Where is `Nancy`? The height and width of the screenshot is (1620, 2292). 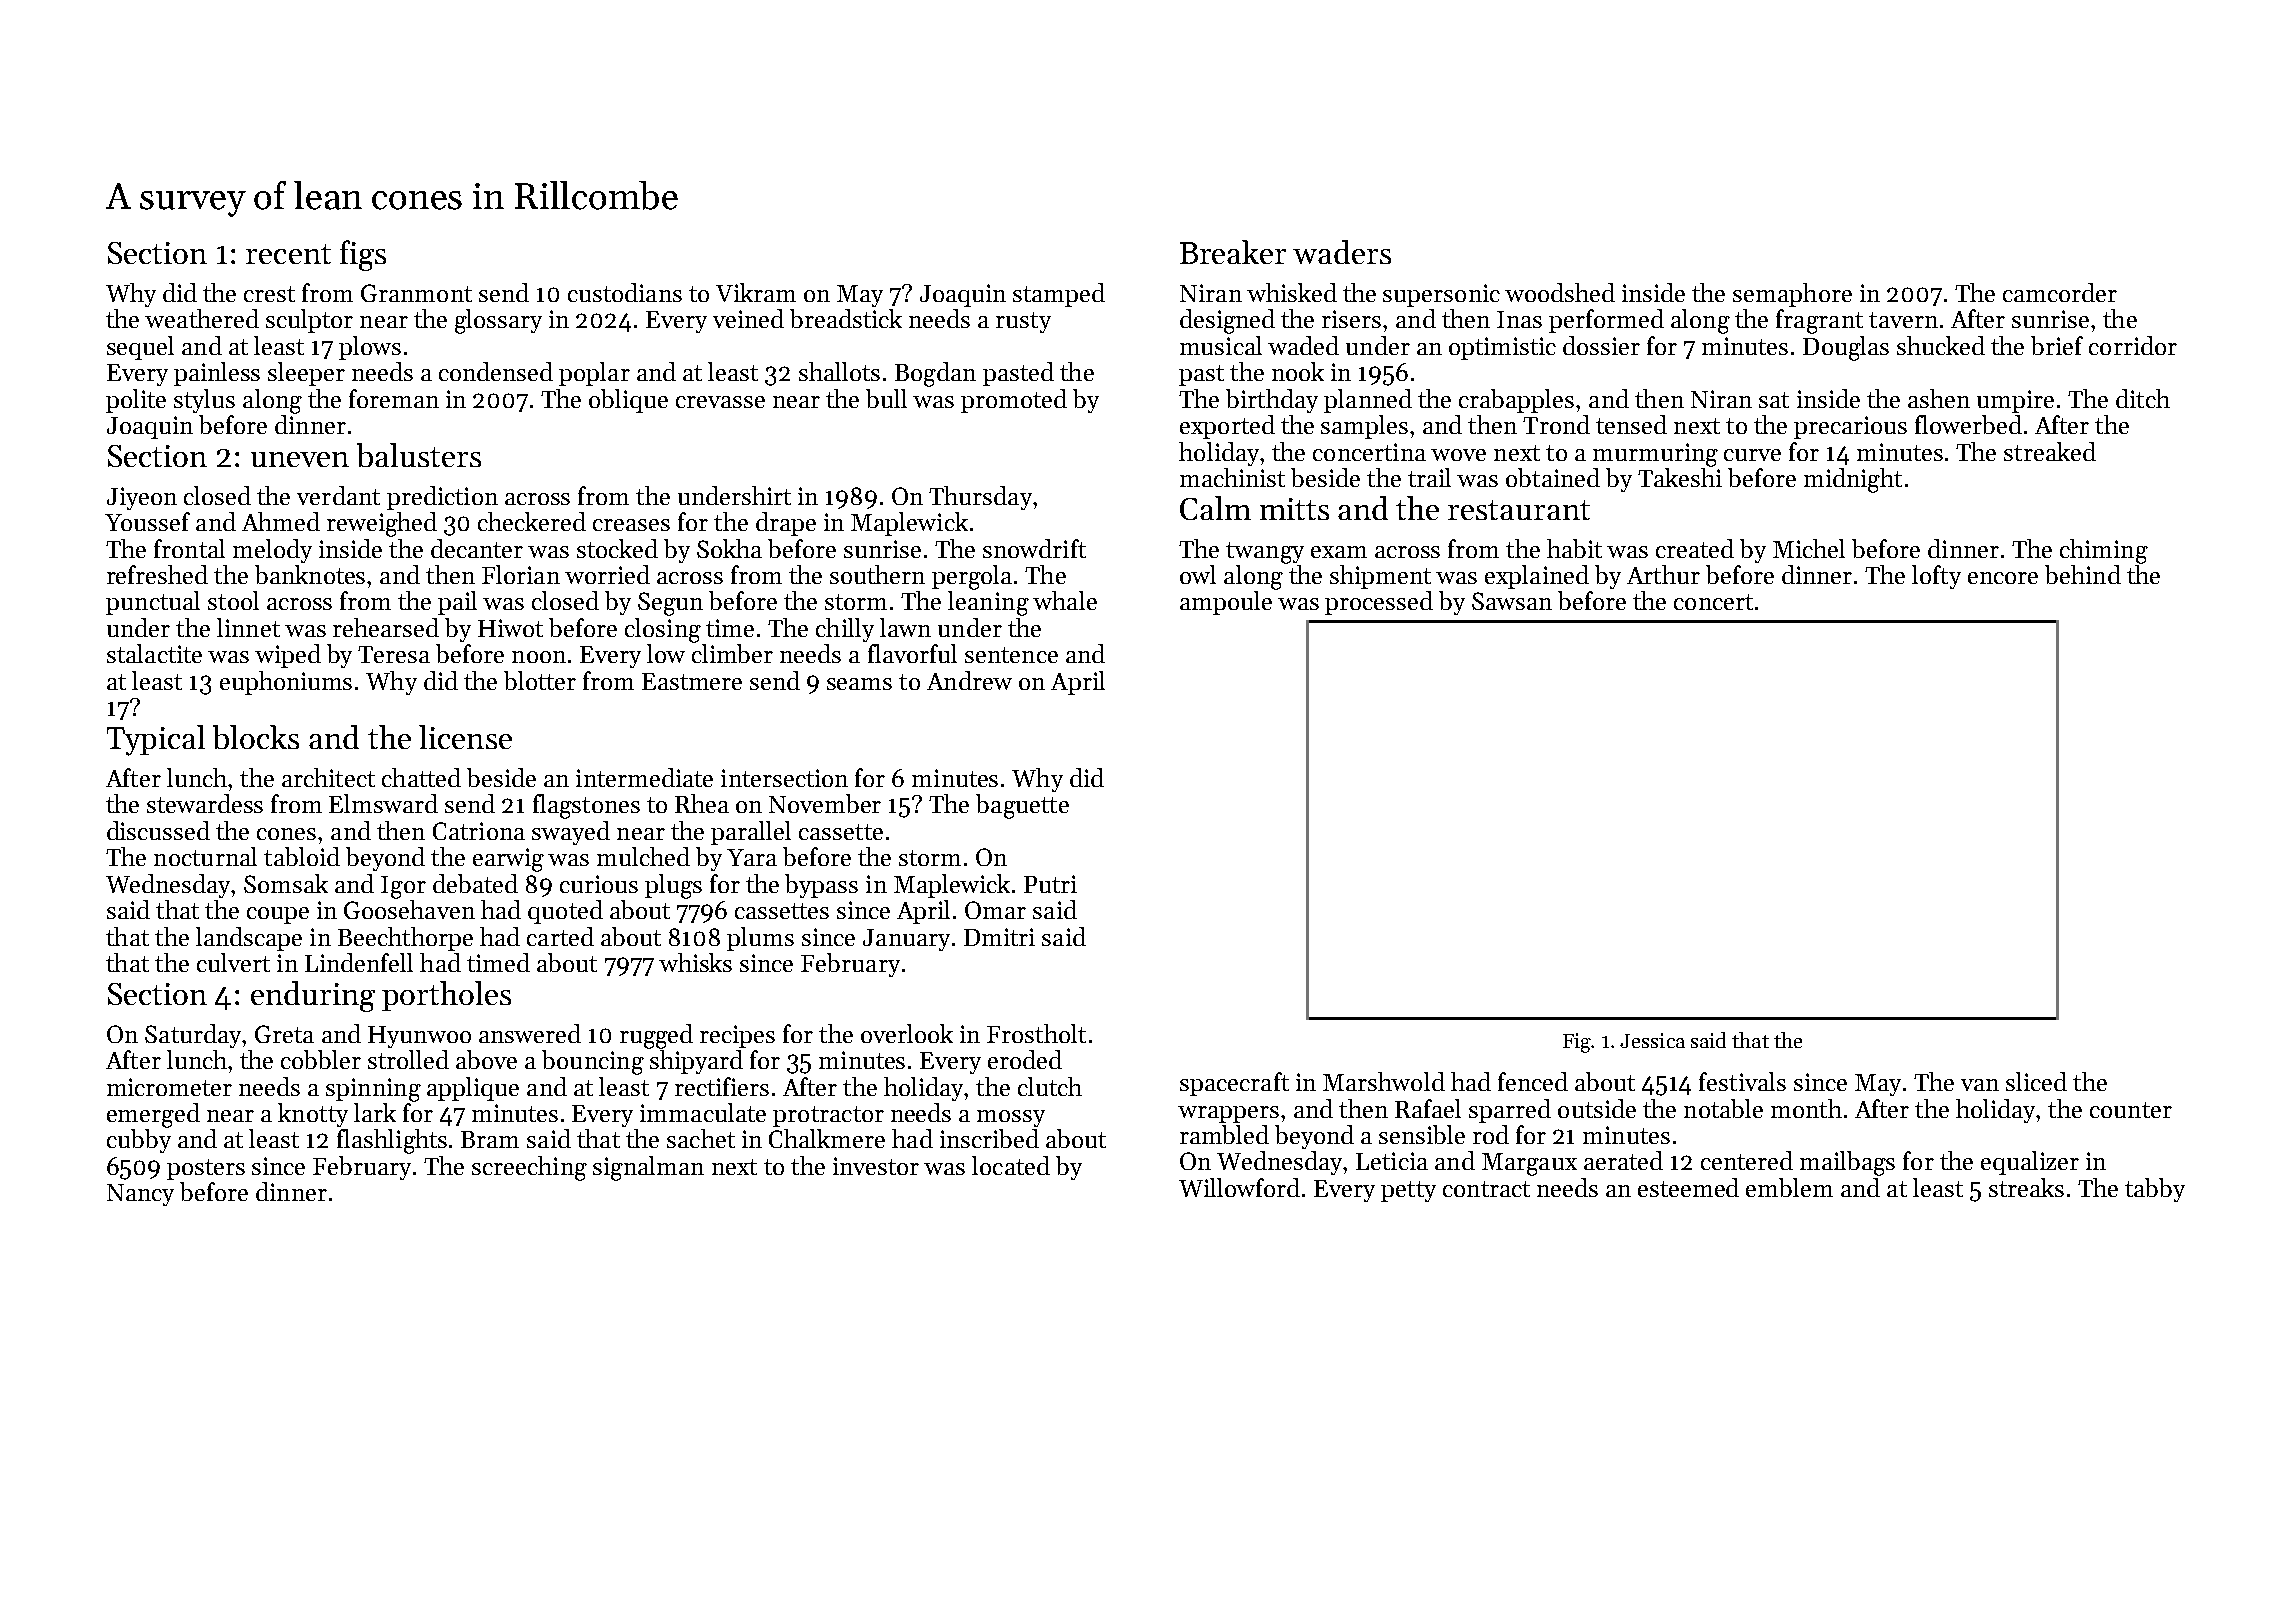
Nancy is located at coordinates (140, 1195).
